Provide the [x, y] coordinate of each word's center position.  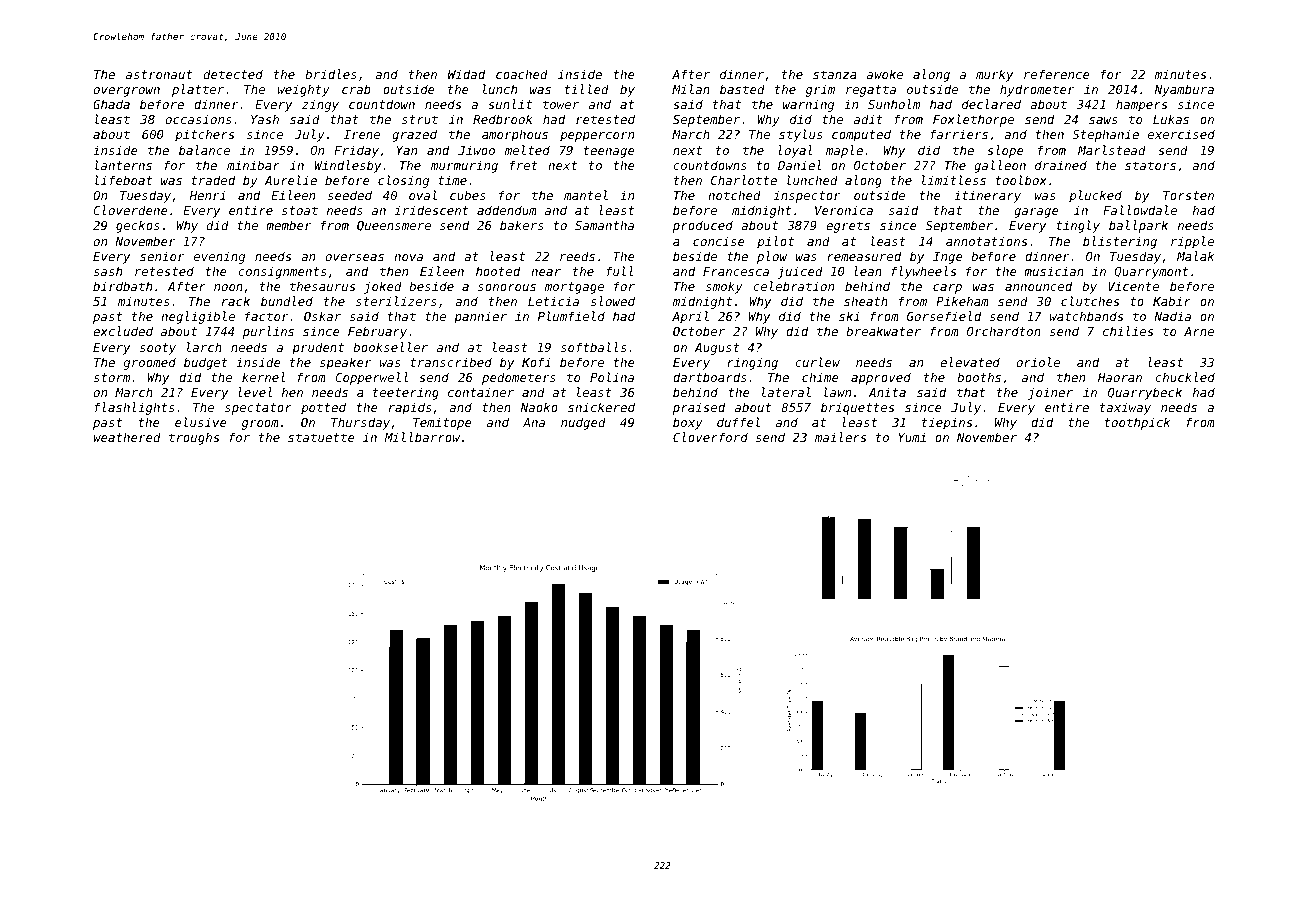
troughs [194, 438]
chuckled [1185, 377]
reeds [577, 256]
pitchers [204, 135]
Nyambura [1184, 90]
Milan [691, 89]
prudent [318, 349]
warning [808, 105]
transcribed [451, 362]
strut [420, 119]
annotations [986, 241]
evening [219, 257]
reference [1057, 74]
